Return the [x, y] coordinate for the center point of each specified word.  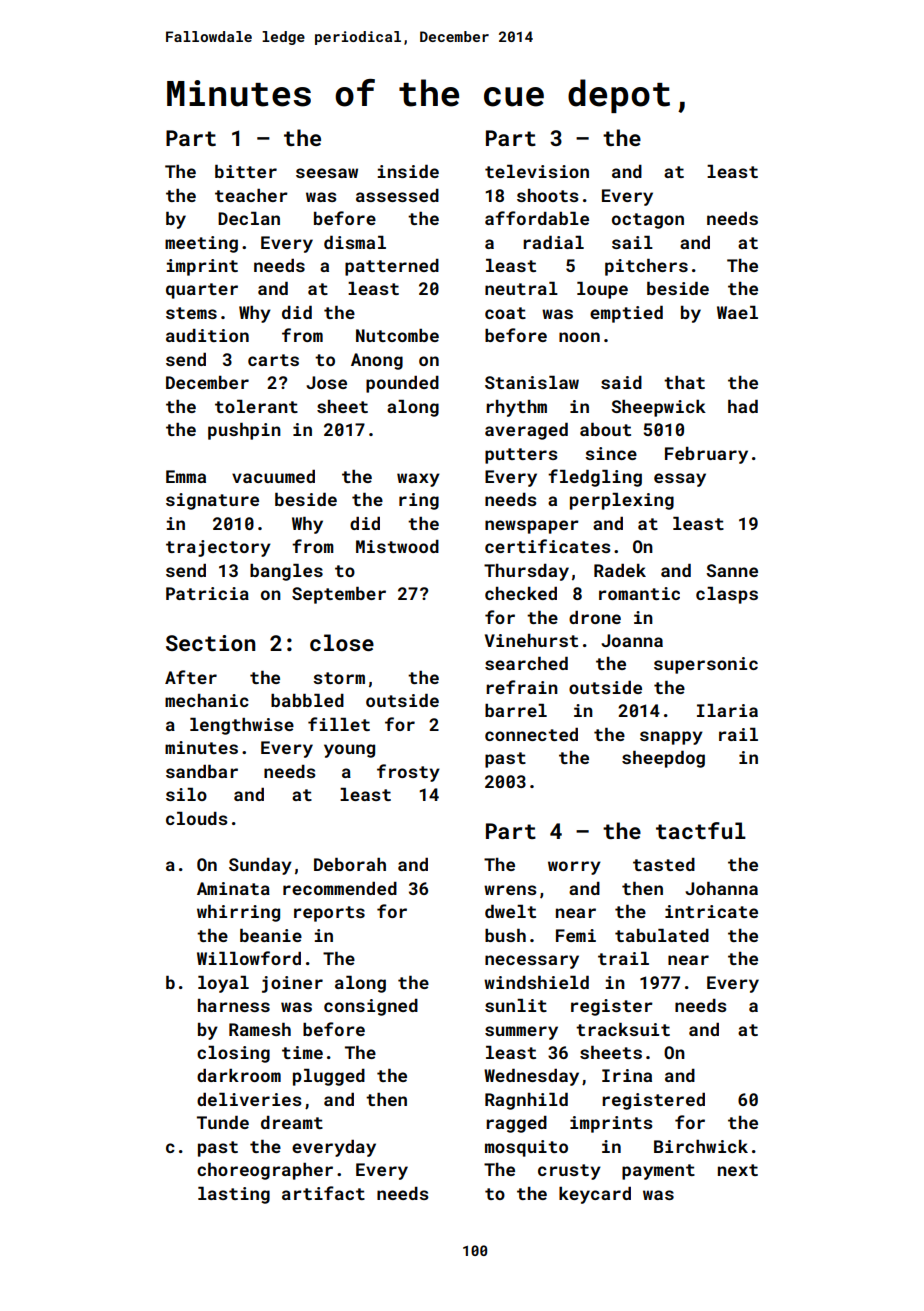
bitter [246, 171]
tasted [664, 864]
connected [531, 734]
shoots [548, 195]
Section [210, 643]
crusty [569, 1172]
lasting [234, 1195]
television [537, 171]
